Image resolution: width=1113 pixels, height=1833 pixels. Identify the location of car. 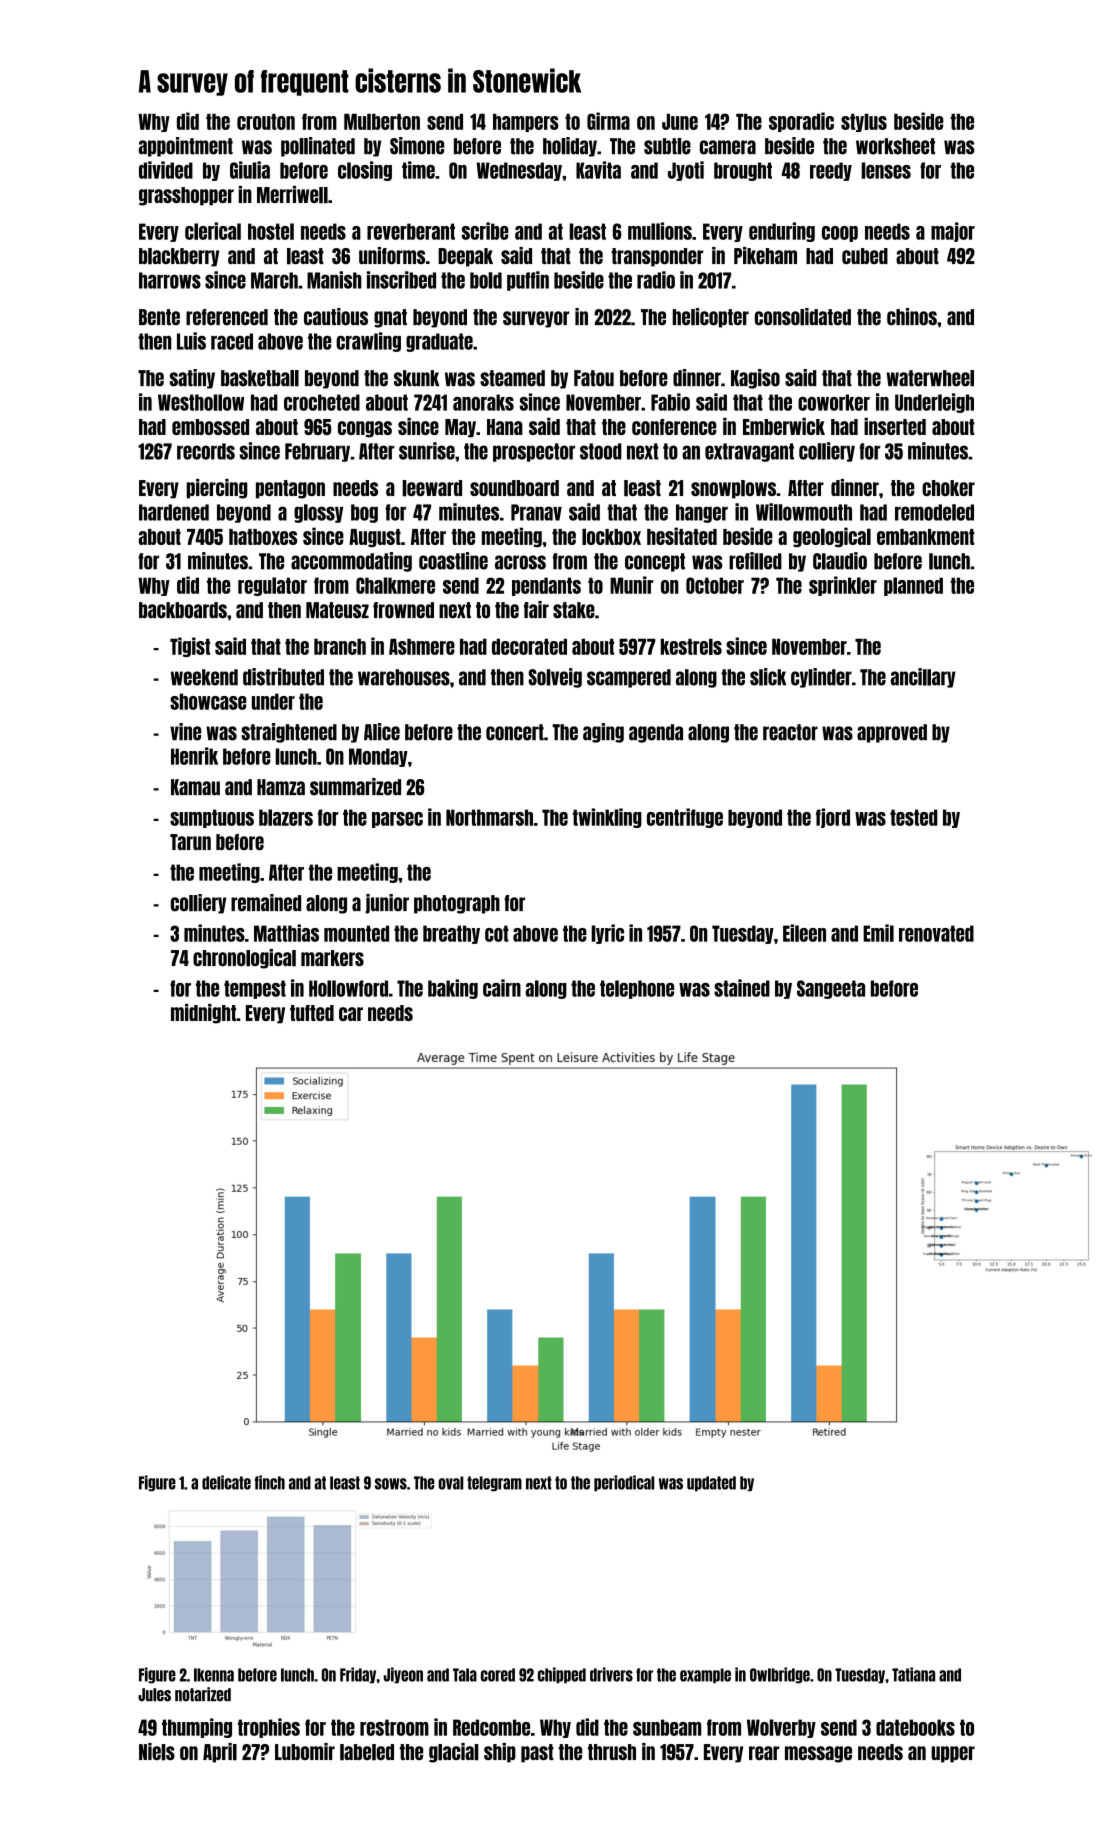
(351, 1014).
